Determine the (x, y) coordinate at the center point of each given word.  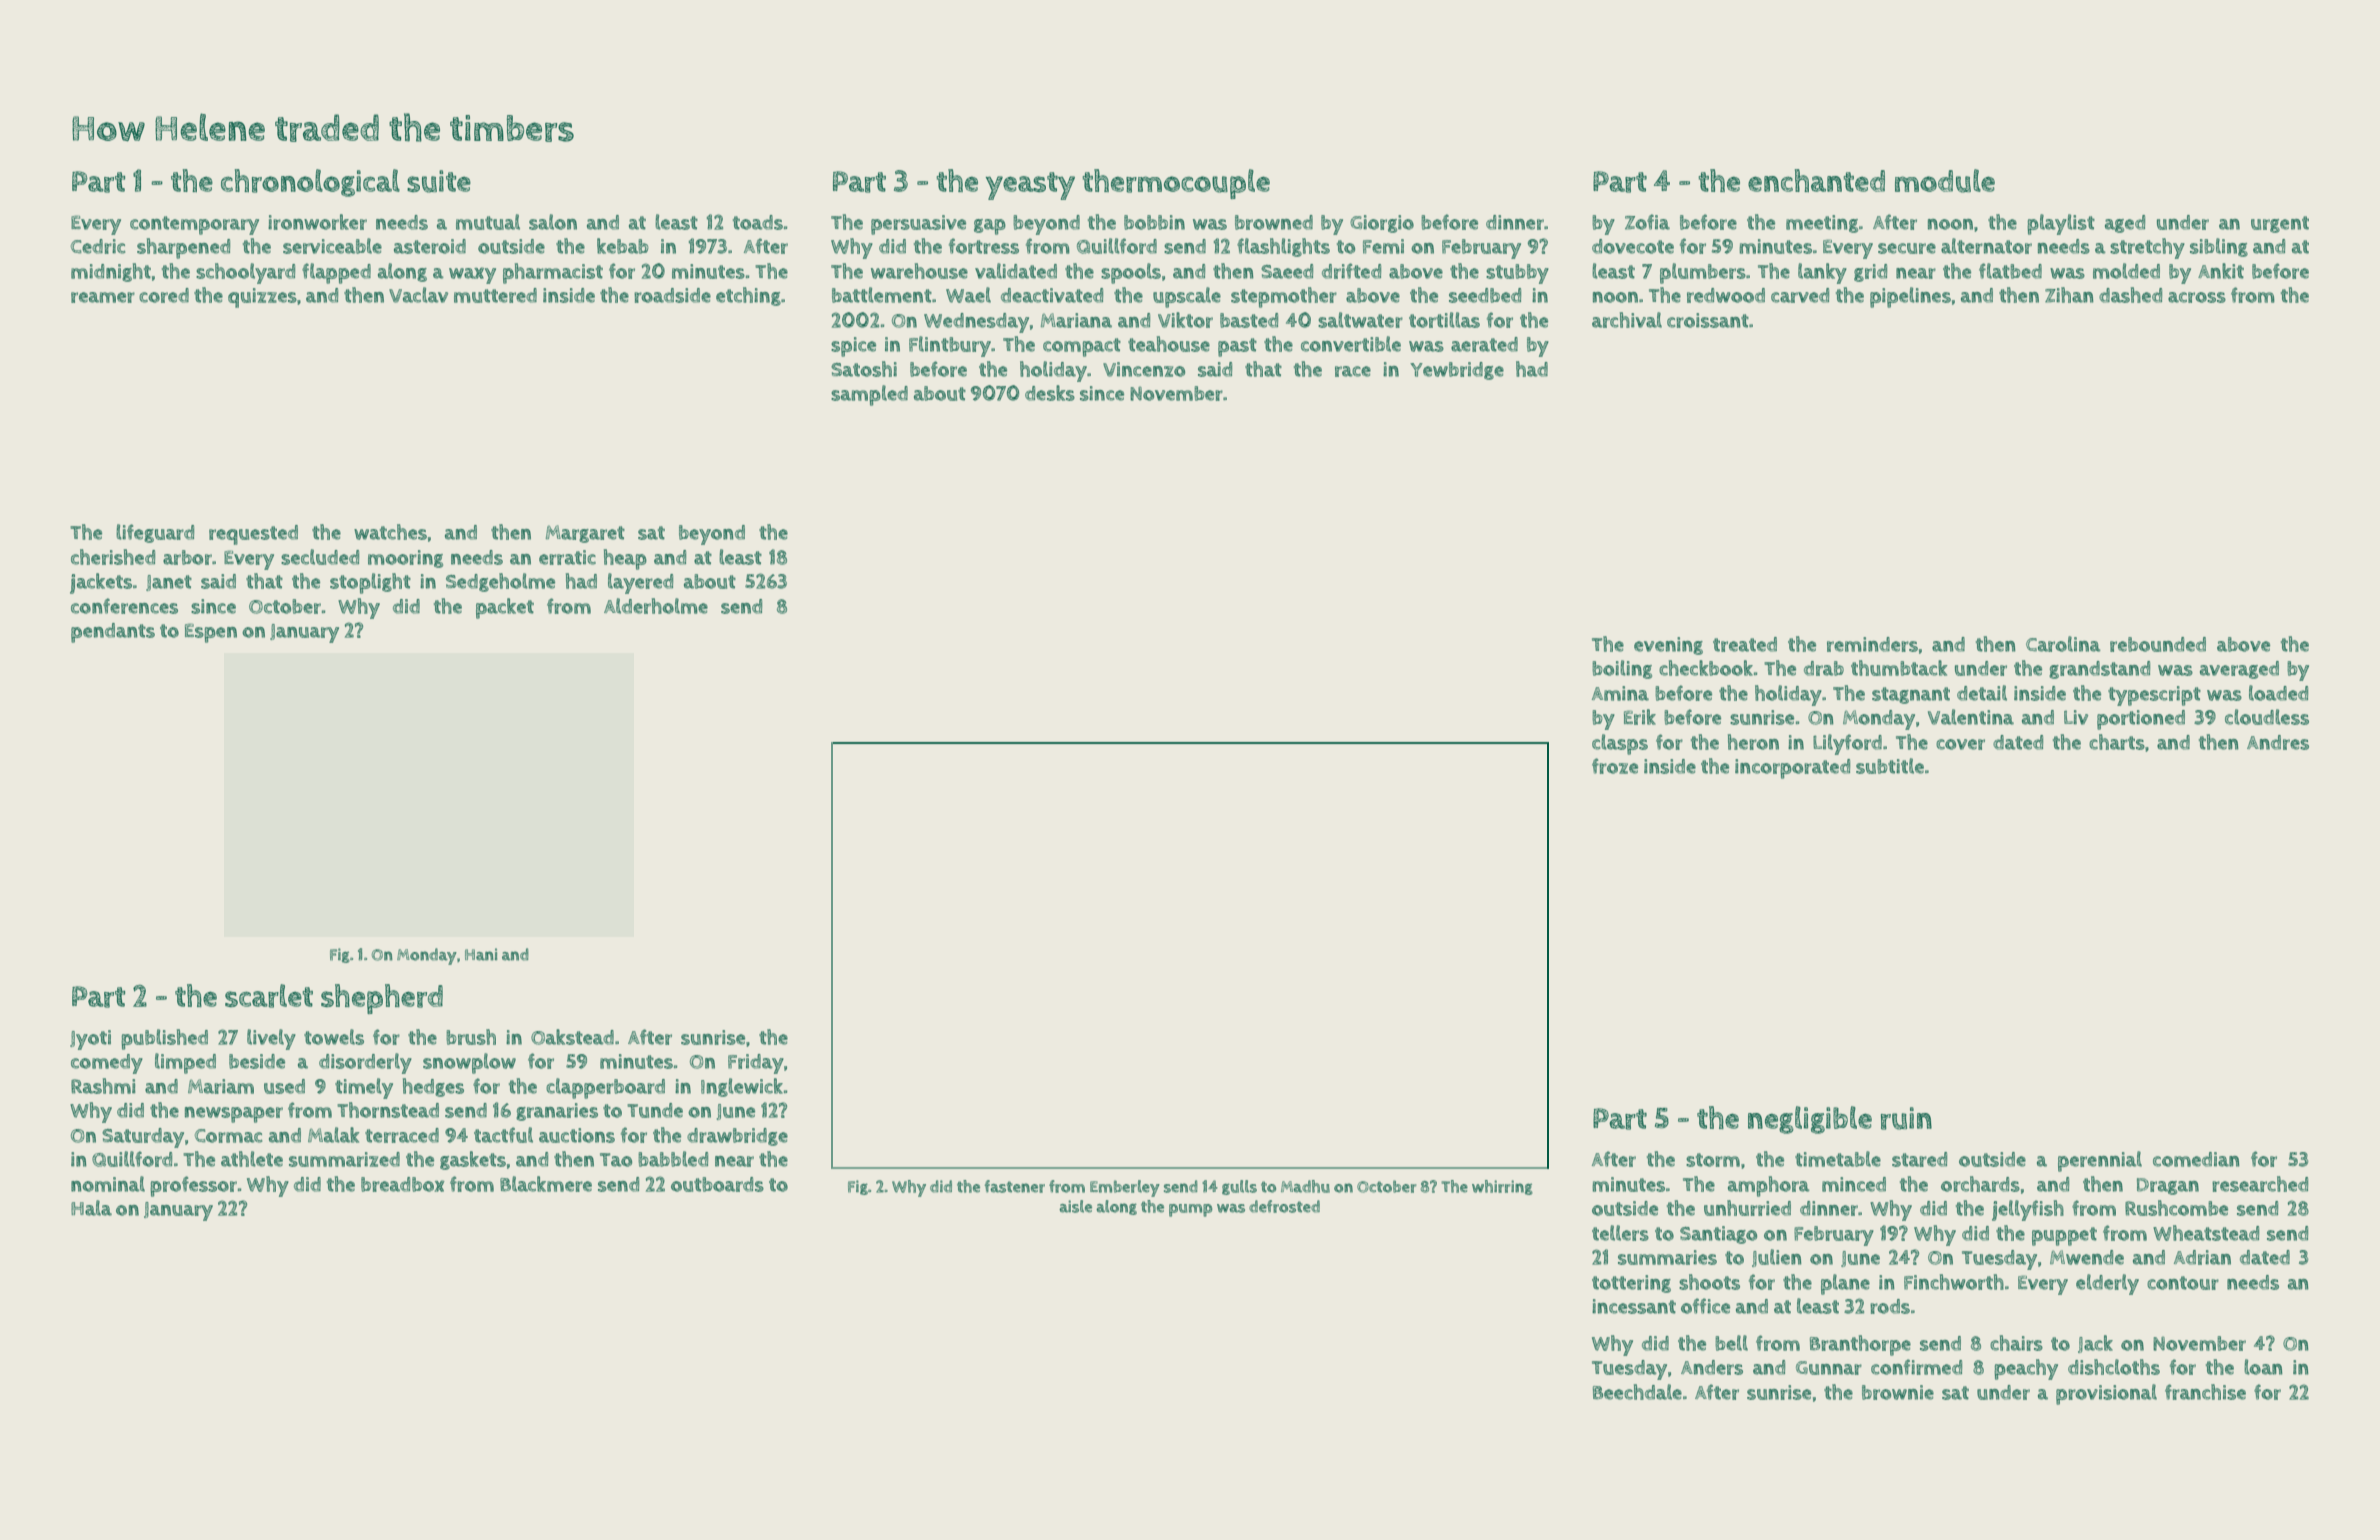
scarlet (269, 996)
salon (553, 222)
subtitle (1890, 766)
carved (1800, 295)
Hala (91, 1208)
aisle (1075, 1206)
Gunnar (1829, 1368)
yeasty (1030, 186)
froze (1615, 766)
